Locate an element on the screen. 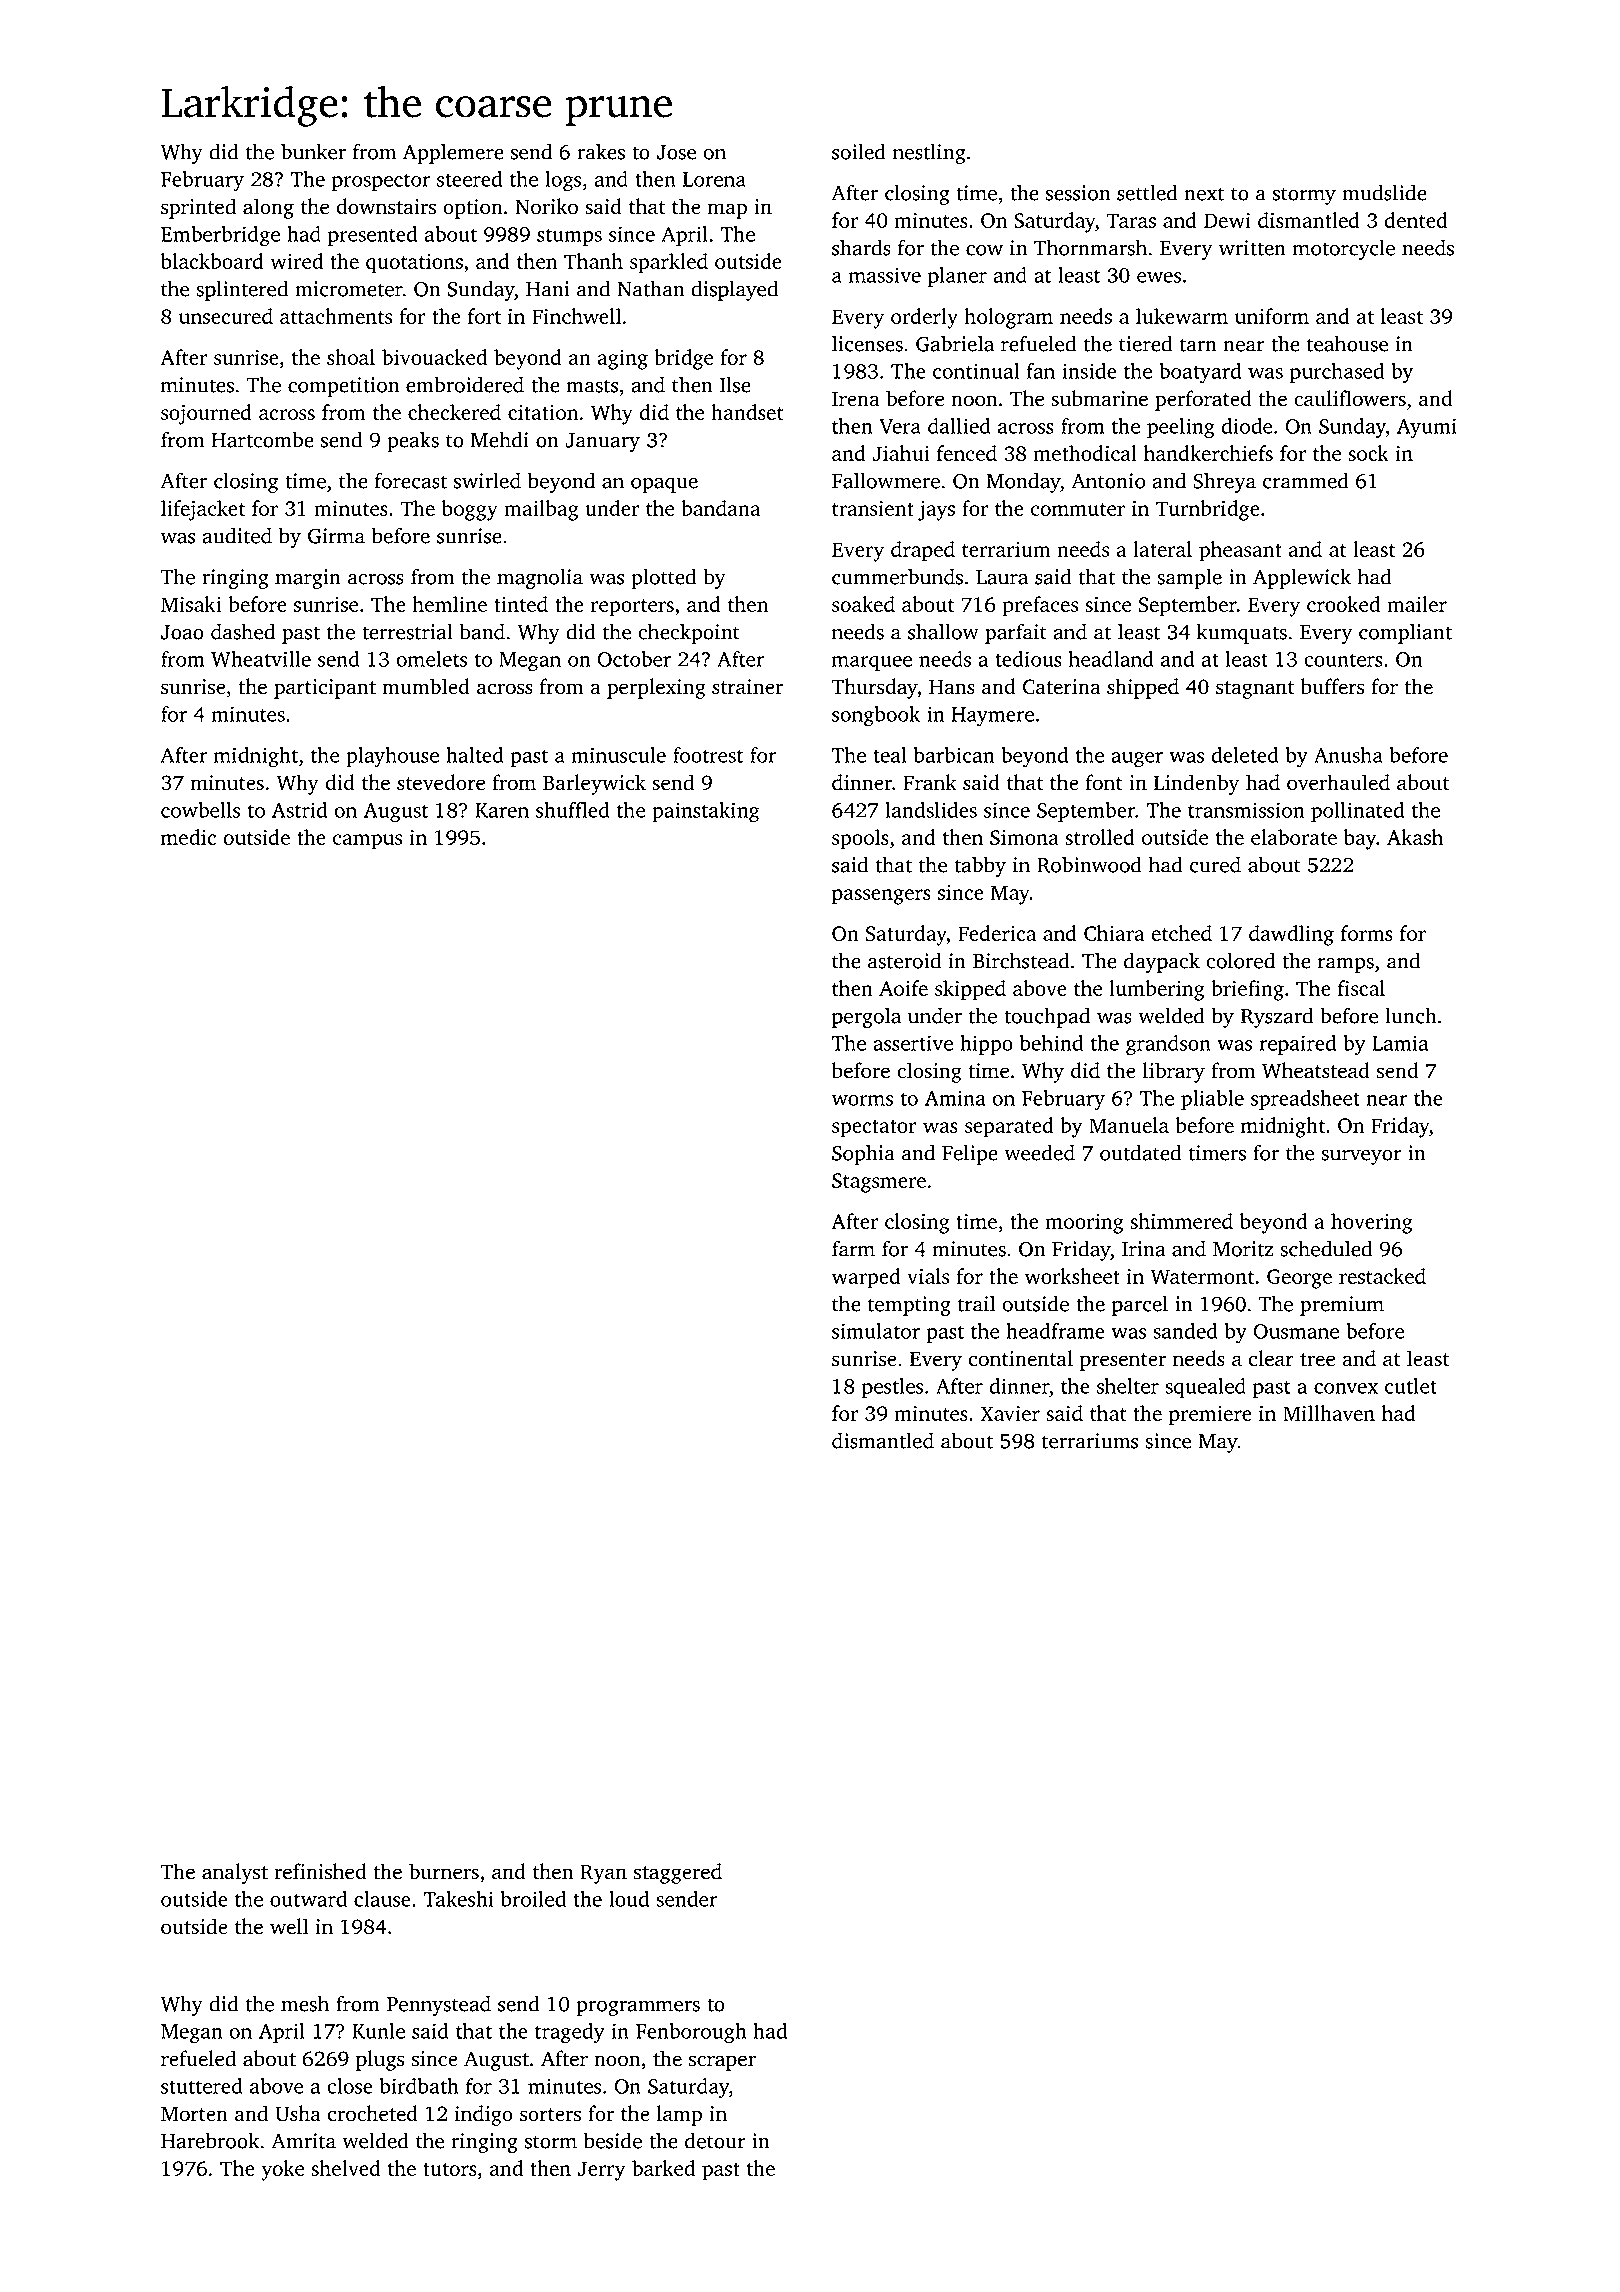 The image size is (1620, 2292). farm is located at coordinates (853, 1248).
